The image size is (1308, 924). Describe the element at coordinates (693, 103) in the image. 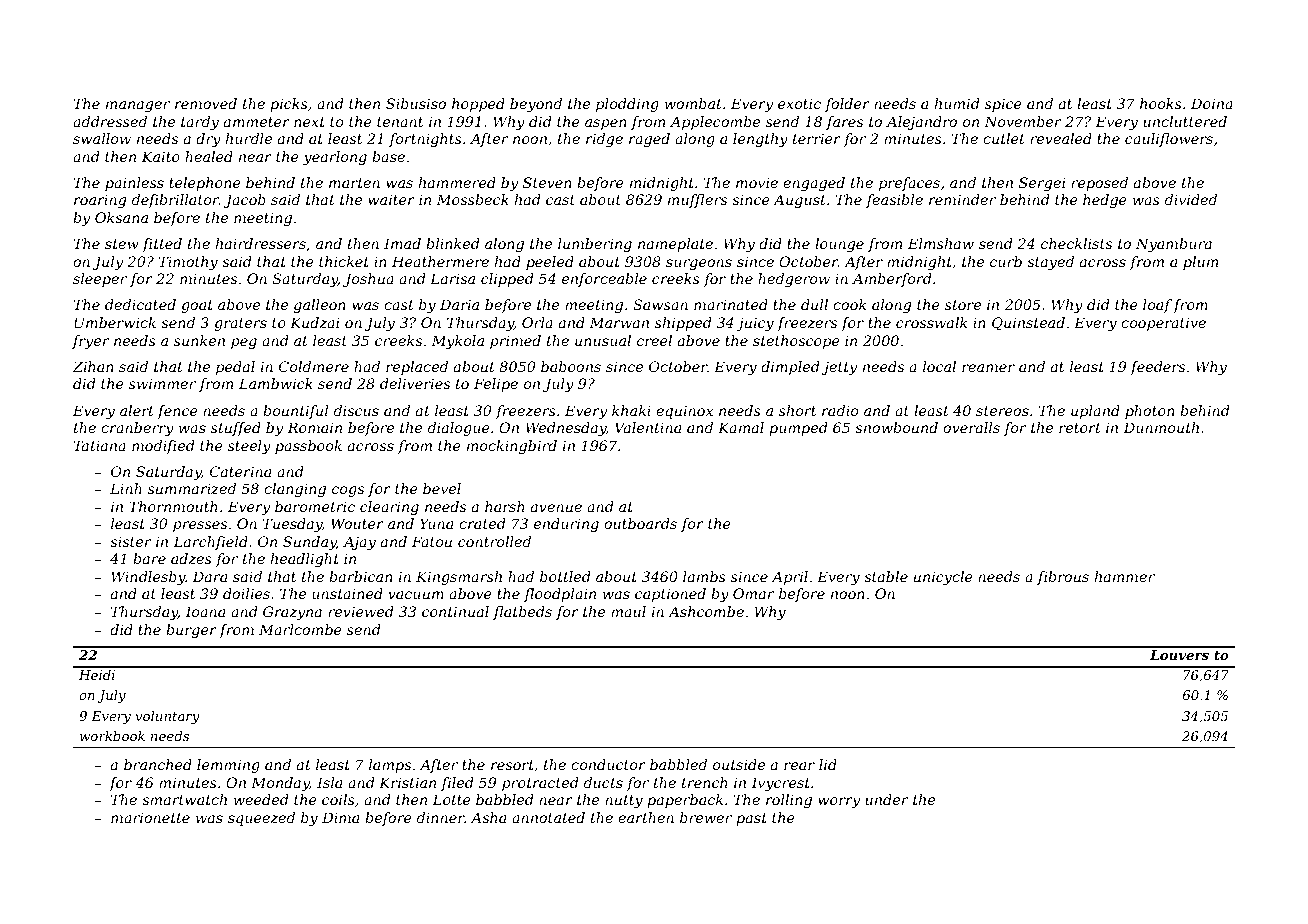

I see `wombat` at that location.
